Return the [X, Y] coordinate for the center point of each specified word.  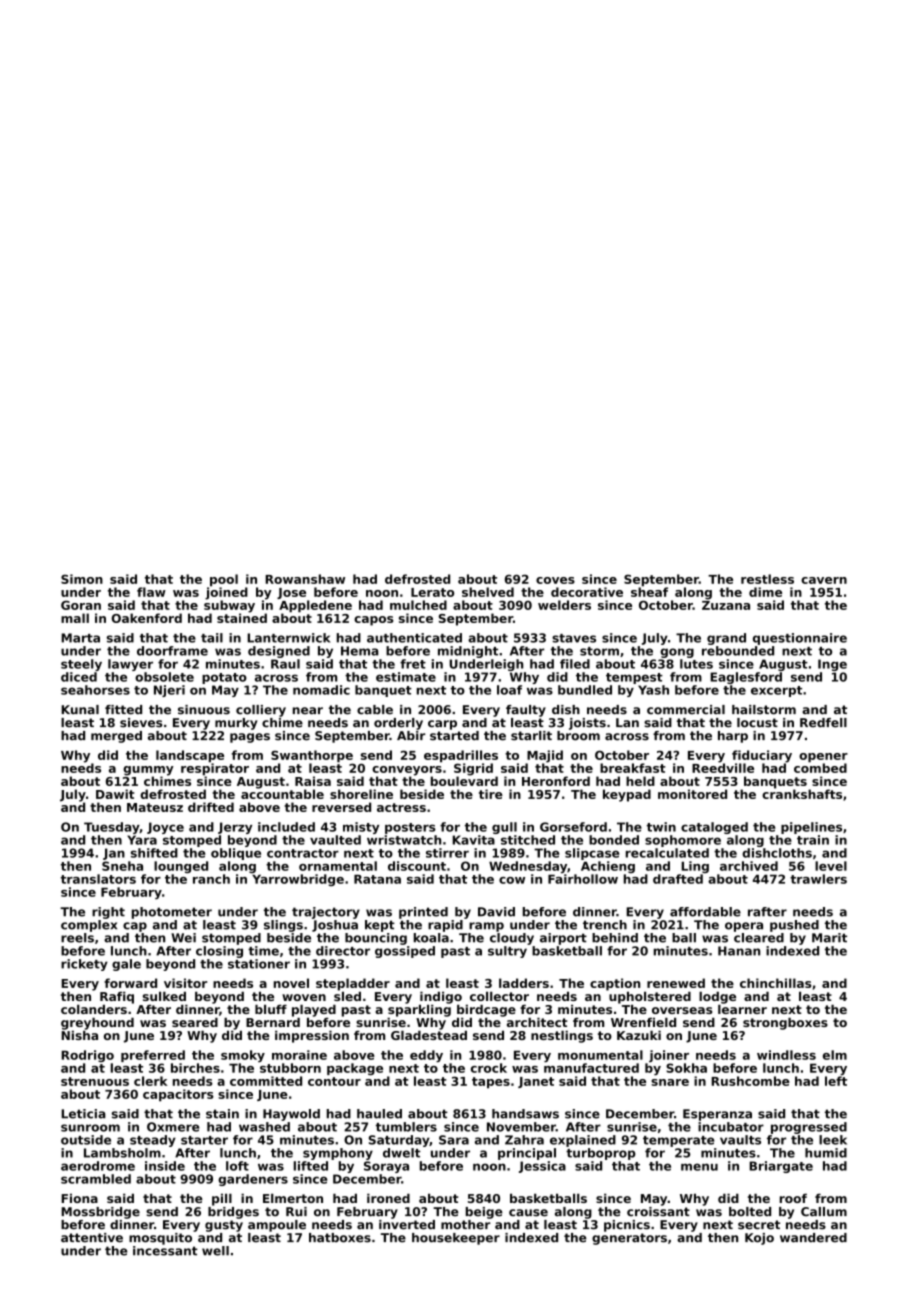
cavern [824, 580]
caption [615, 984]
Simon [82, 579]
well [215, 1251]
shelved [488, 592]
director [343, 951]
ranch [211, 879]
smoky [243, 1056]
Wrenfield [643, 1022]
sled [347, 996]
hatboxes [340, 1238]
